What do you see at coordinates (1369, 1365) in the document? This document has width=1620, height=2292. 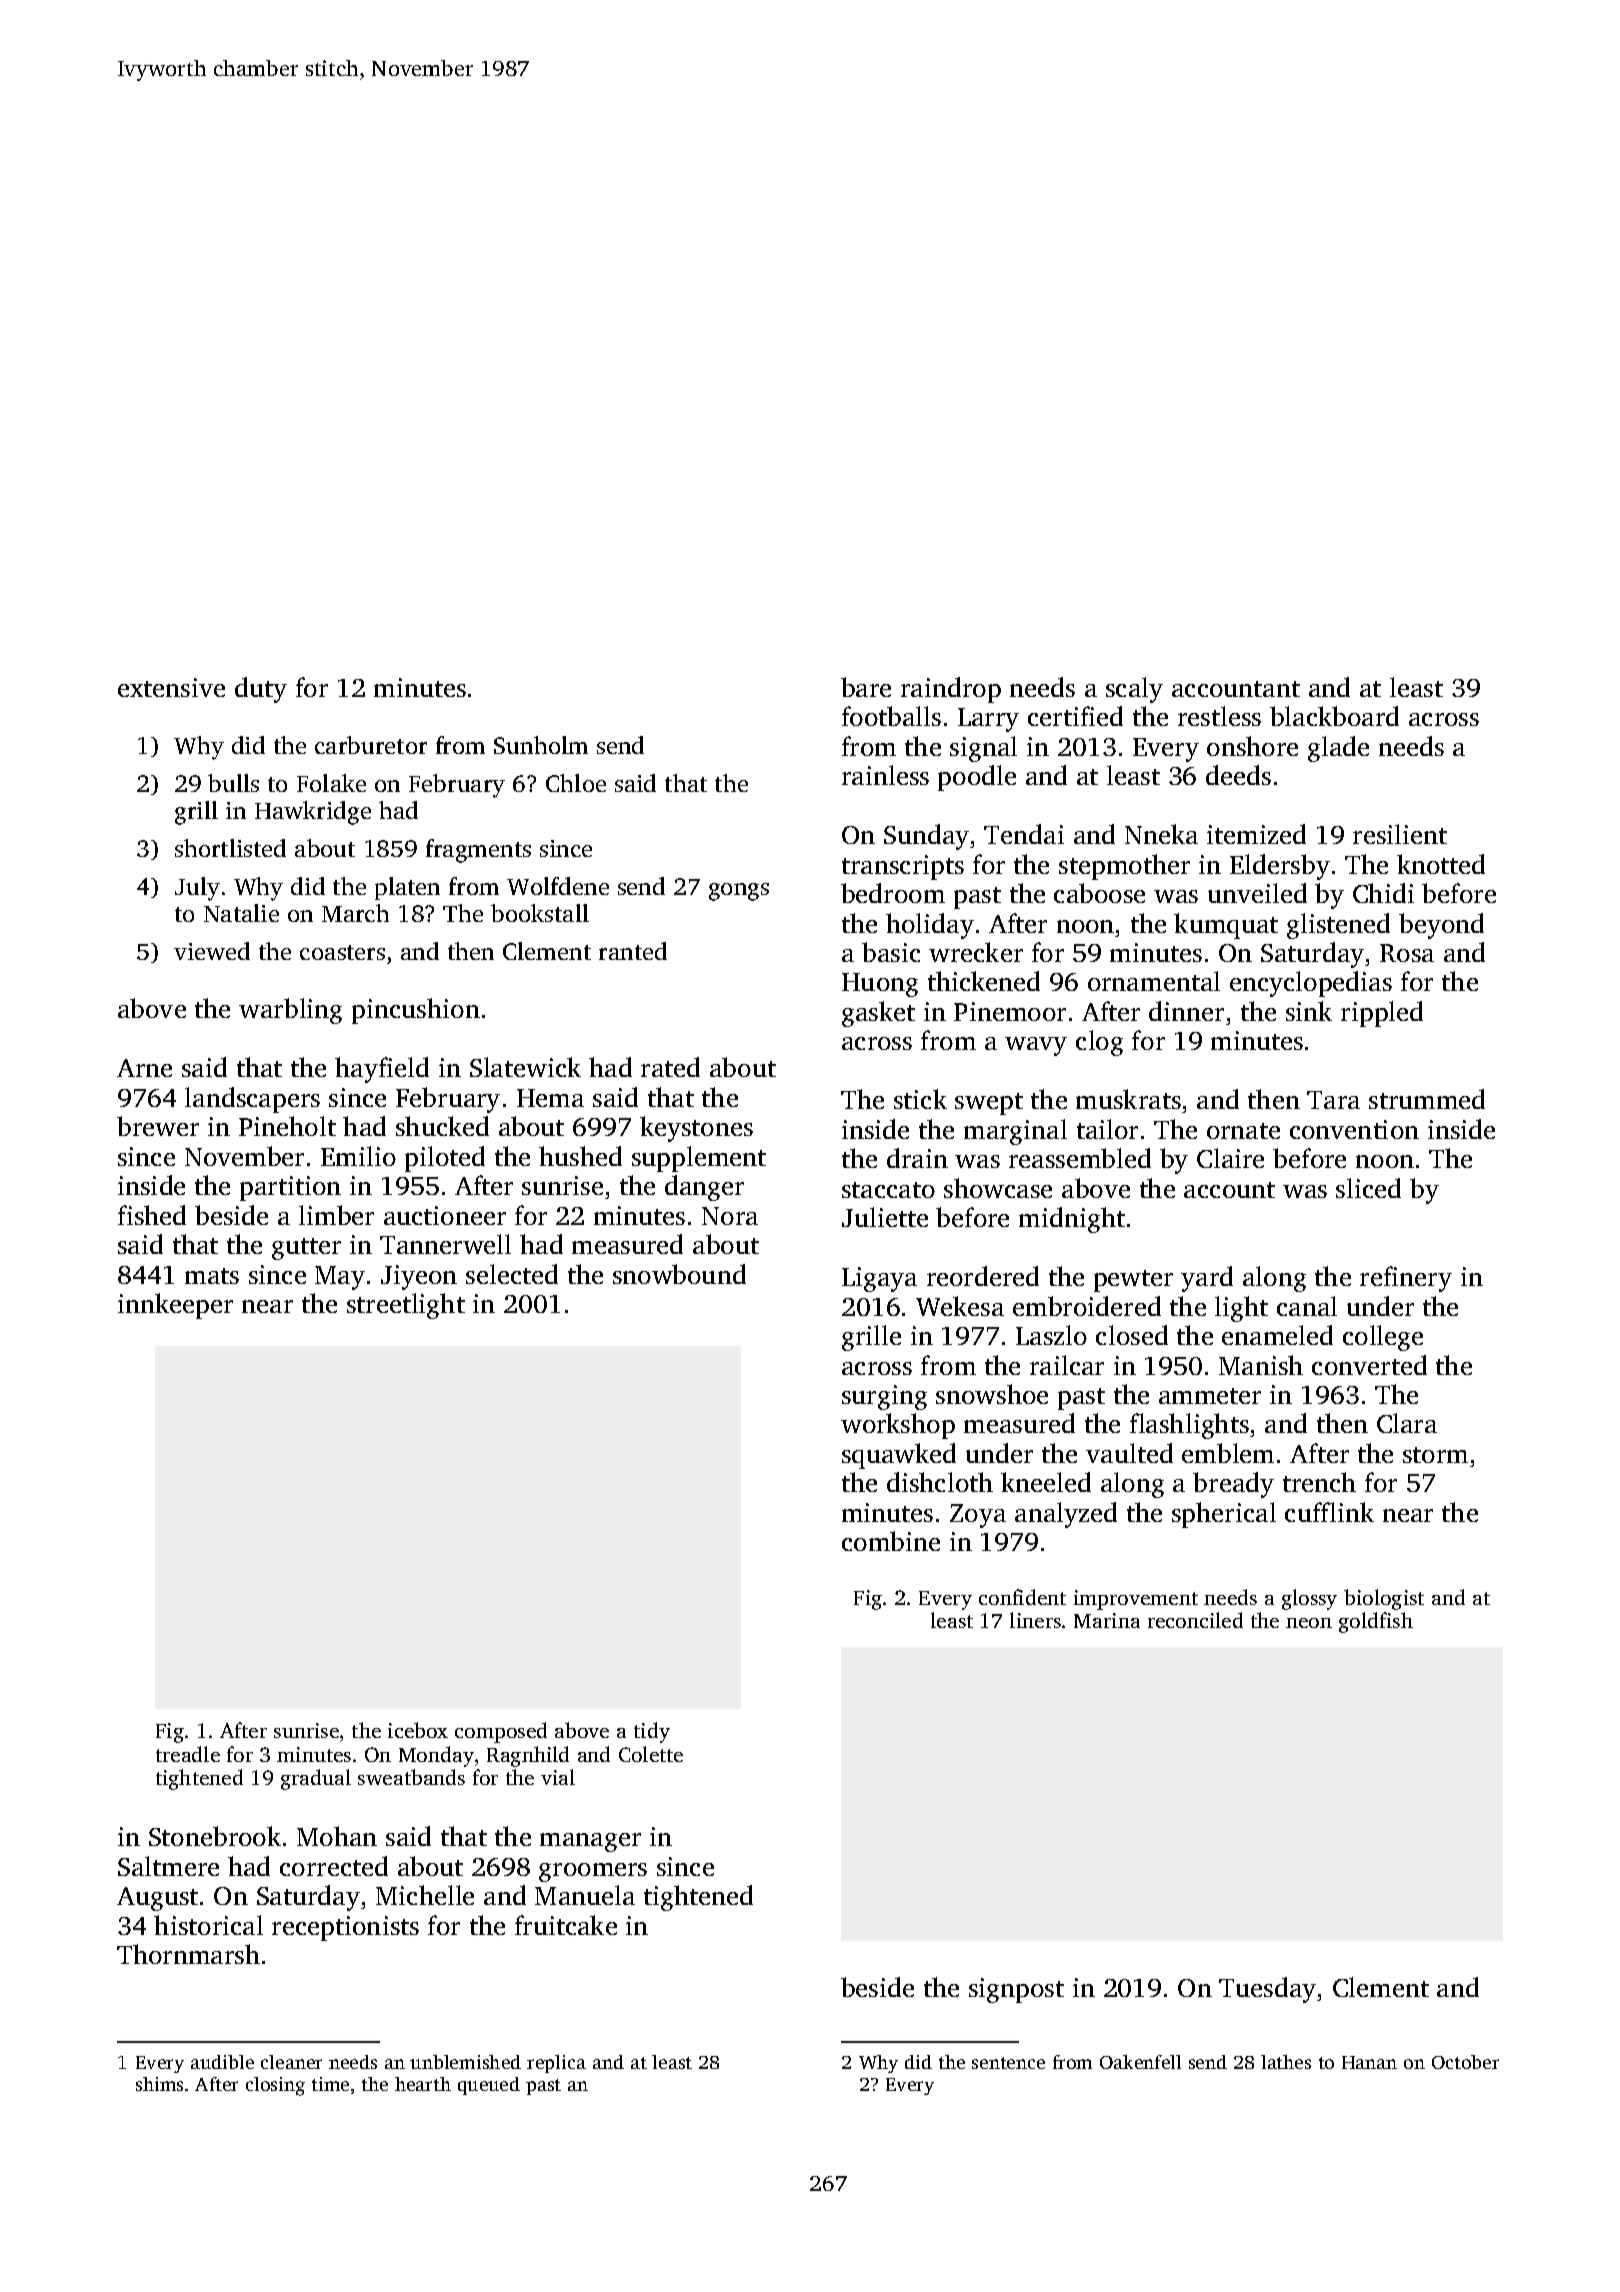 I see `converted` at bounding box center [1369, 1365].
